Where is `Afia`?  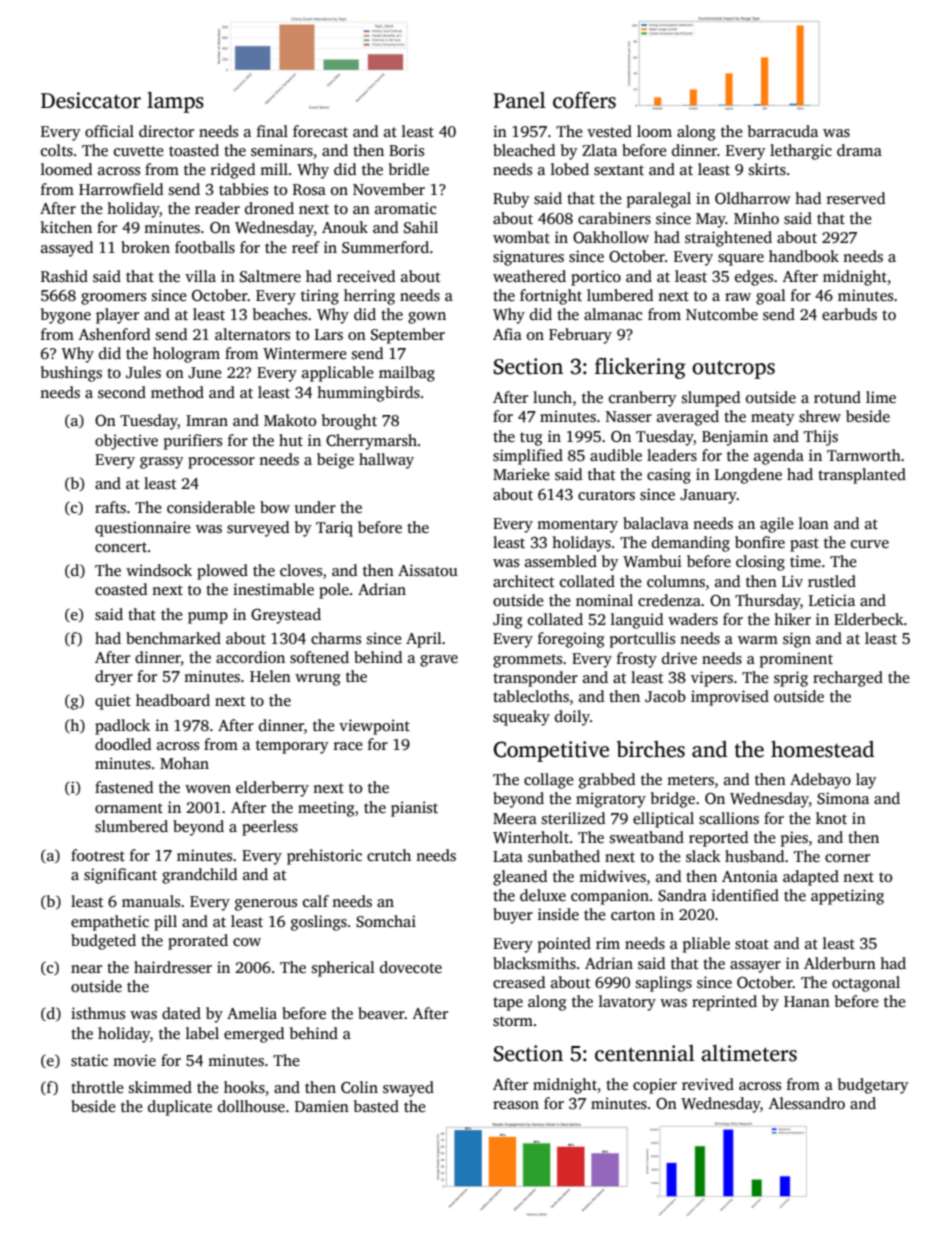 Afia is located at coordinates (507, 334).
